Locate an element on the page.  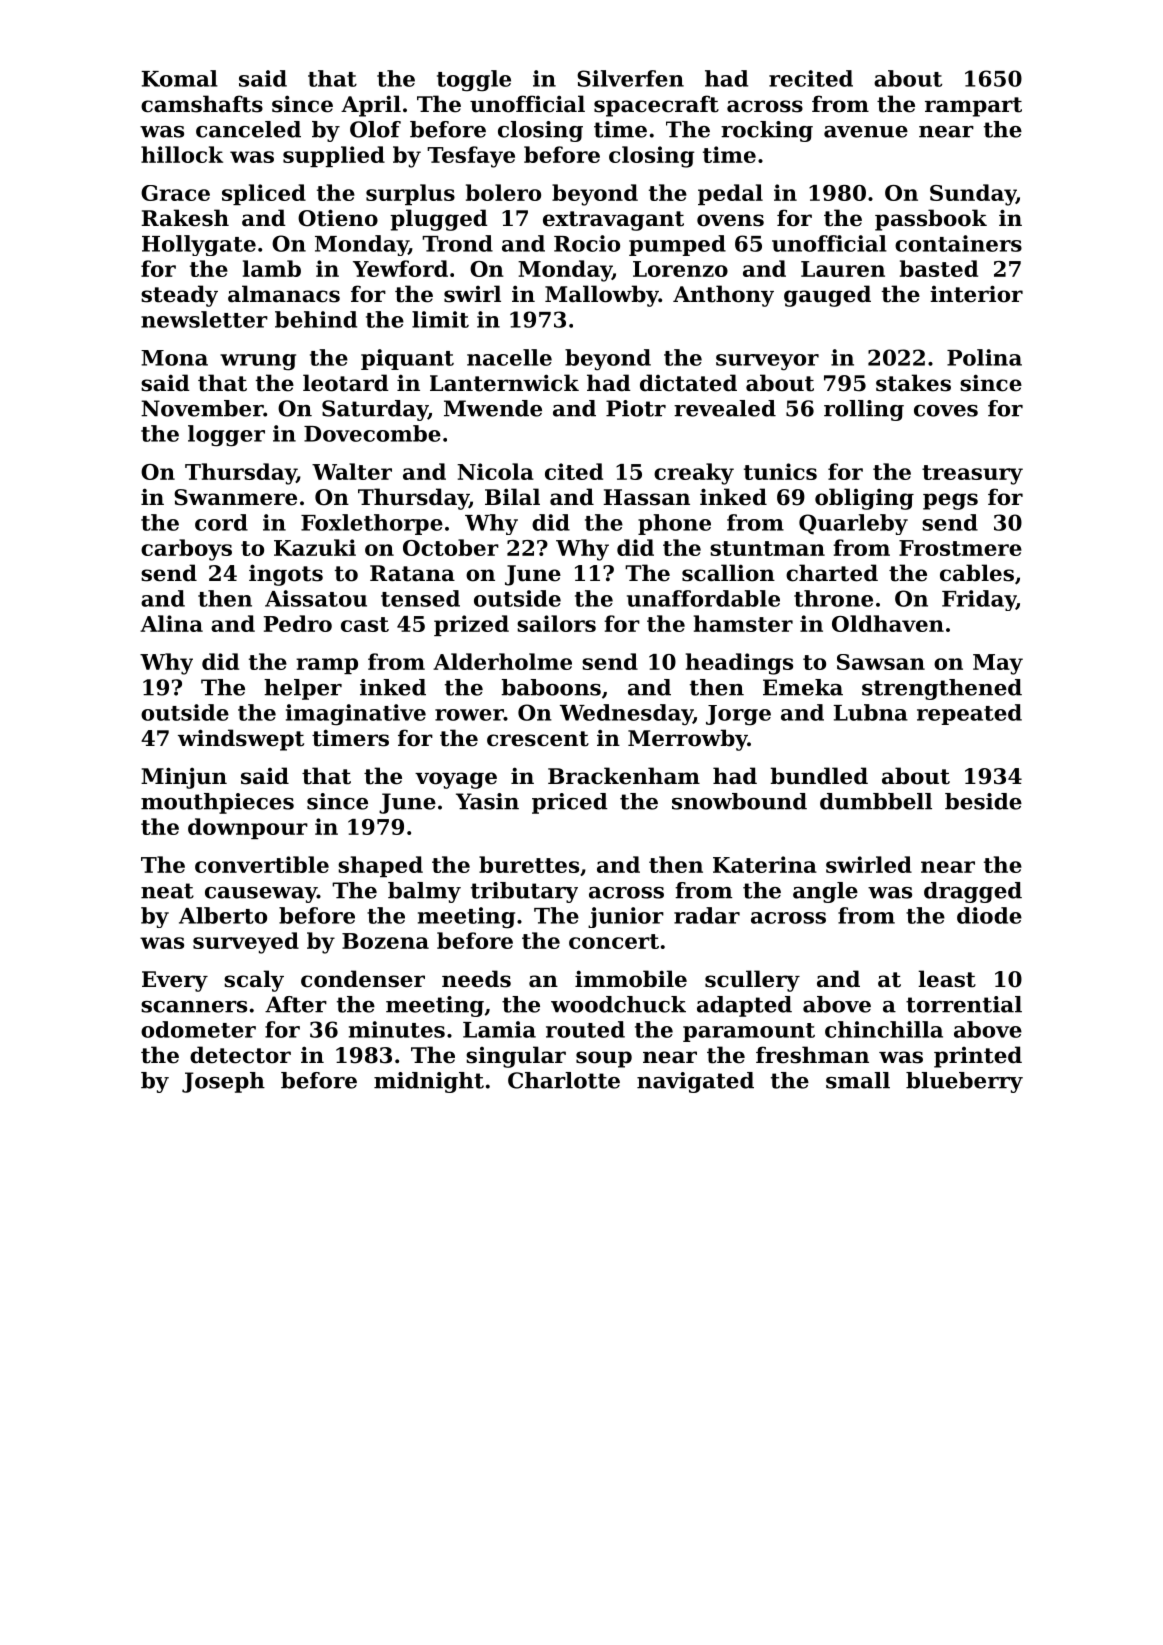
avenue is located at coordinates (866, 132).
